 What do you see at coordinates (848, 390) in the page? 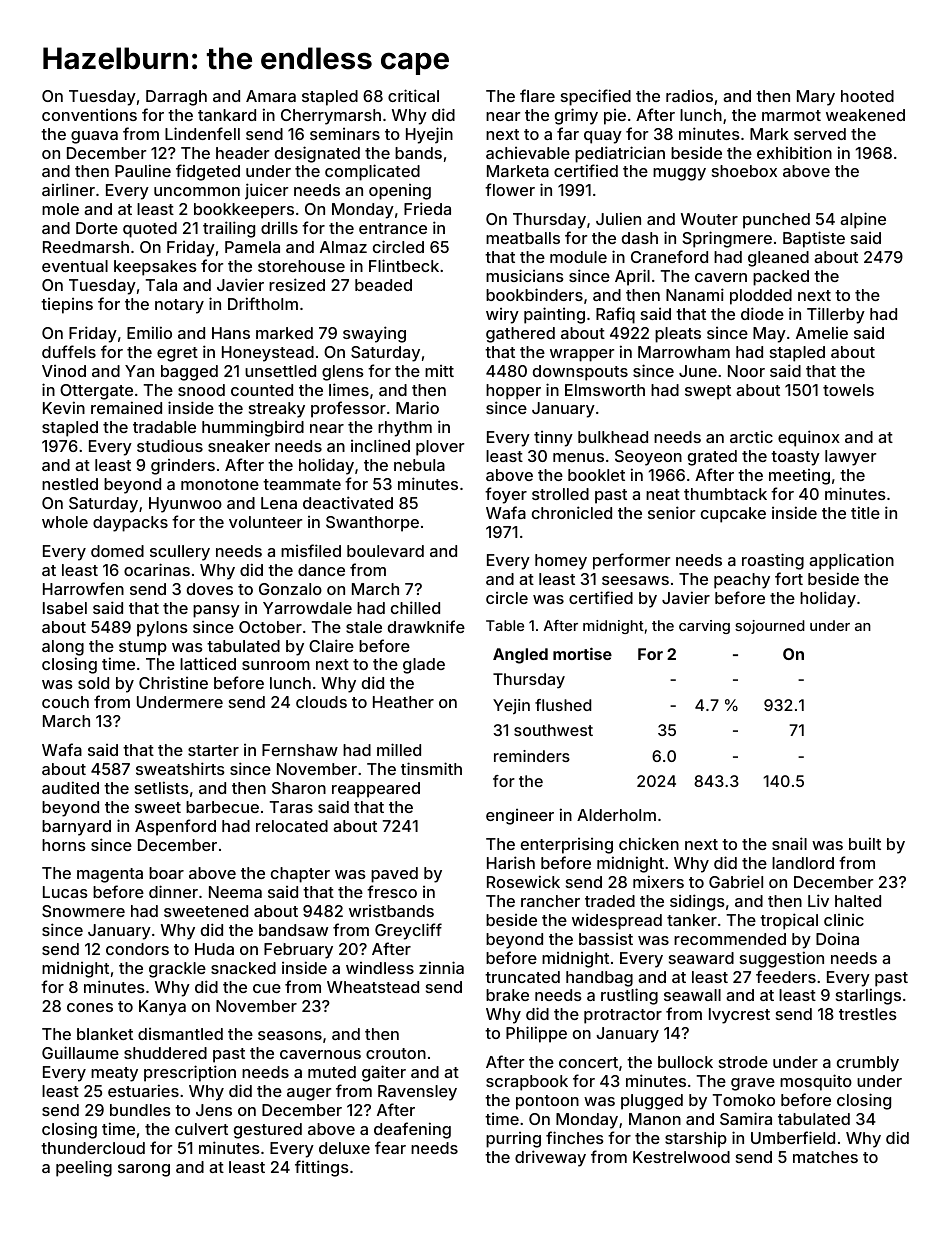
I see `towels` at bounding box center [848, 390].
